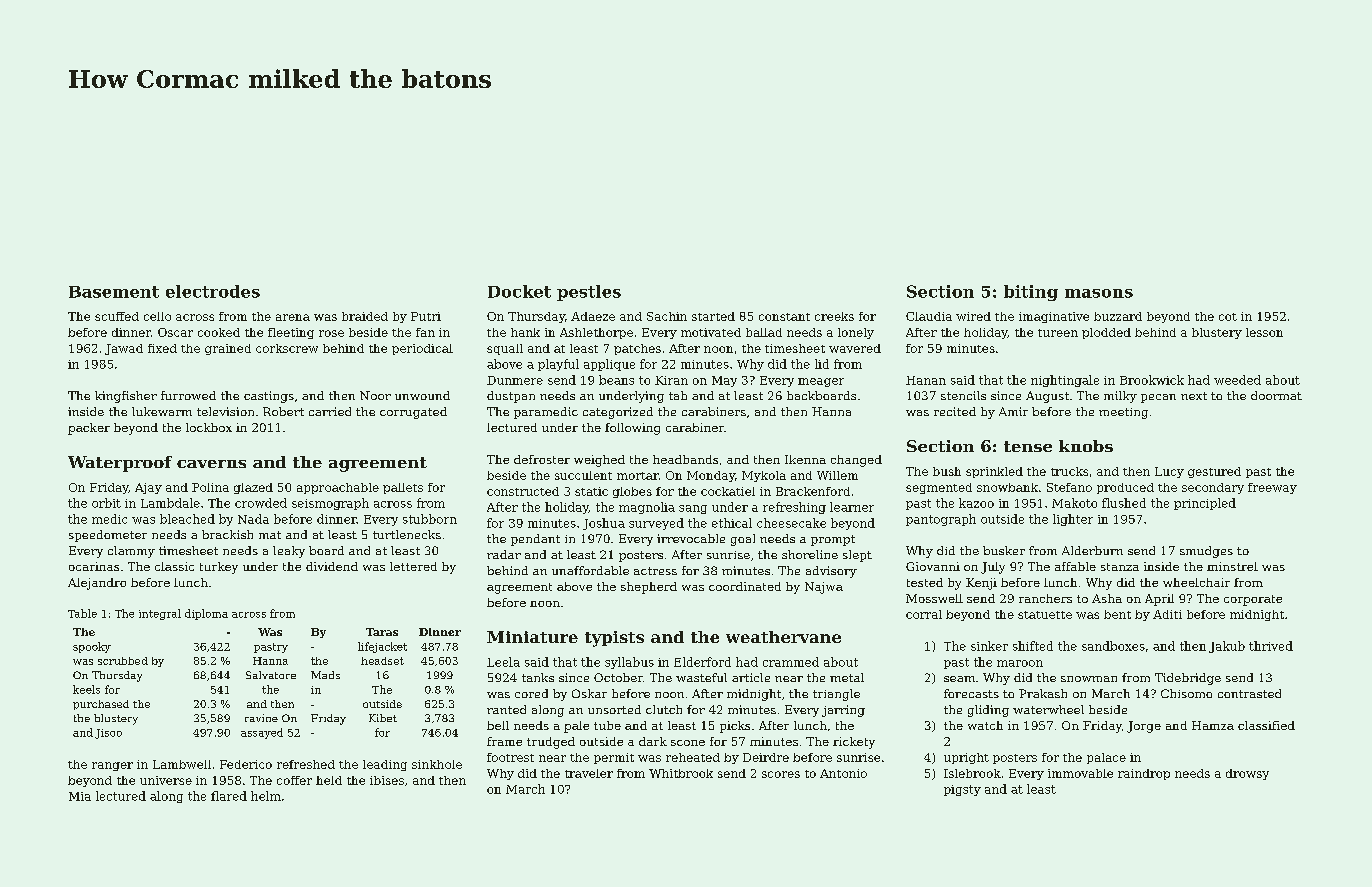 The height and width of the image is (887, 1372). Describe the element at coordinates (213, 291) in the image. I see `electrodes` at that location.
